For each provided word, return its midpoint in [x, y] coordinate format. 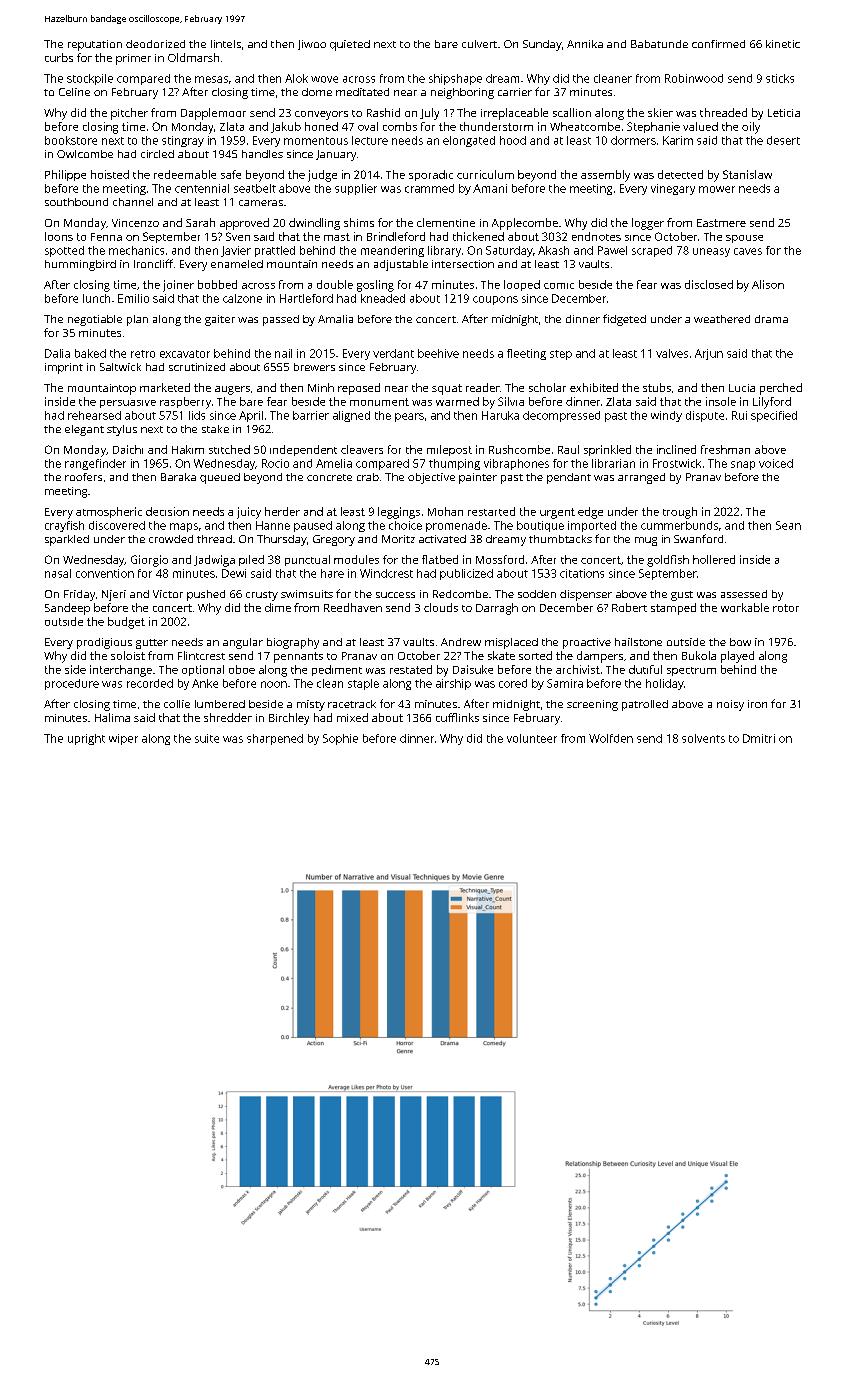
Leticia [784, 113]
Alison [768, 284]
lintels [226, 44]
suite [207, 738]
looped [522, 285]
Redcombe [460, 594]
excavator [185, 354]
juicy [249, 513]
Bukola [699, 655]
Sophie [340, 739]
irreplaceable [514, 114]
